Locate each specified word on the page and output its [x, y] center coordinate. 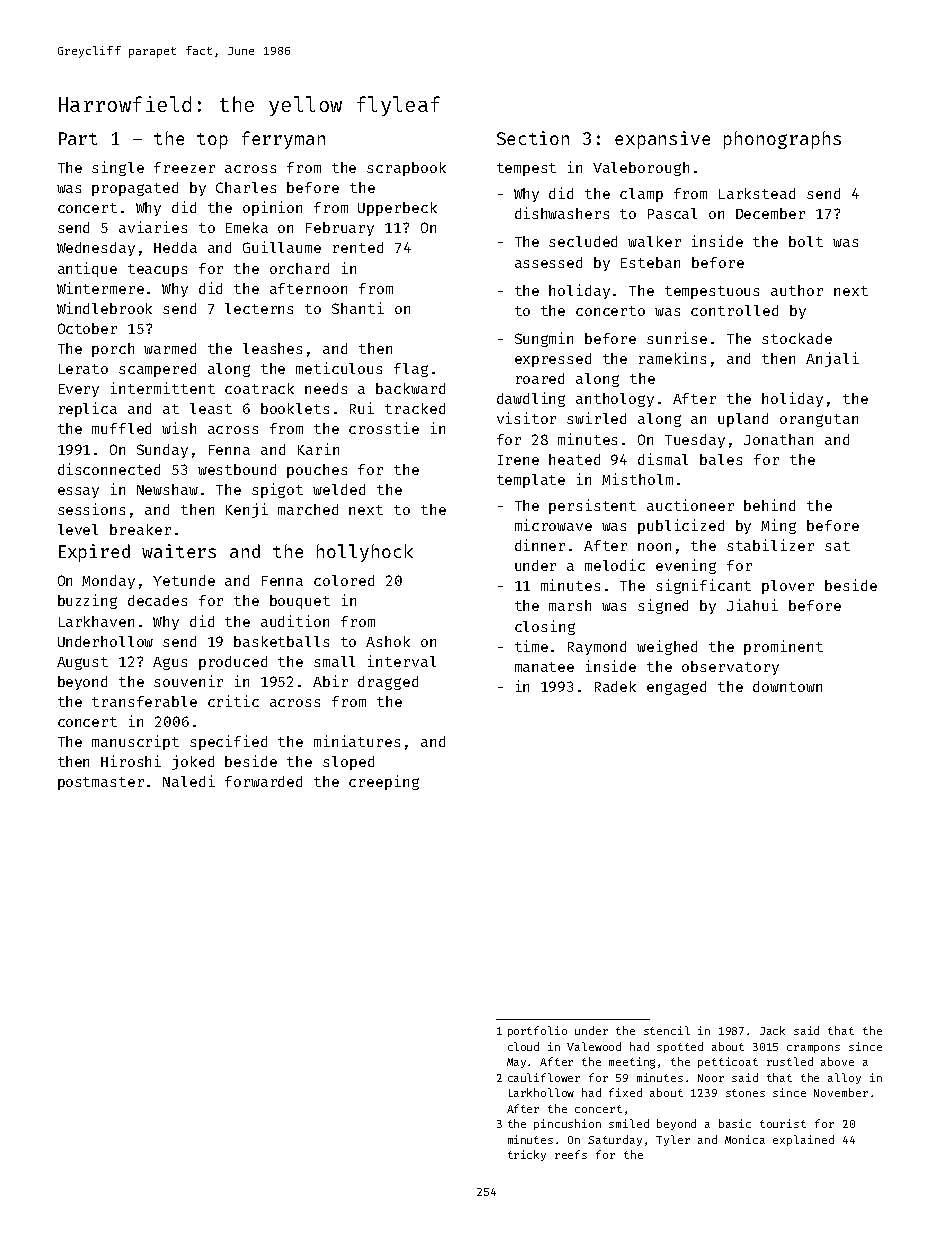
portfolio [537, 1031]
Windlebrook [104, 308]
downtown [787, 686]
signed [663, 606]
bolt [806, 241]
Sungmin [544, 339]
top [212, 141]
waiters [179, 551]
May [516, 1063]
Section [533, 138]
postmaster [101, 783]
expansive [662, 140]
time [531, 646]
